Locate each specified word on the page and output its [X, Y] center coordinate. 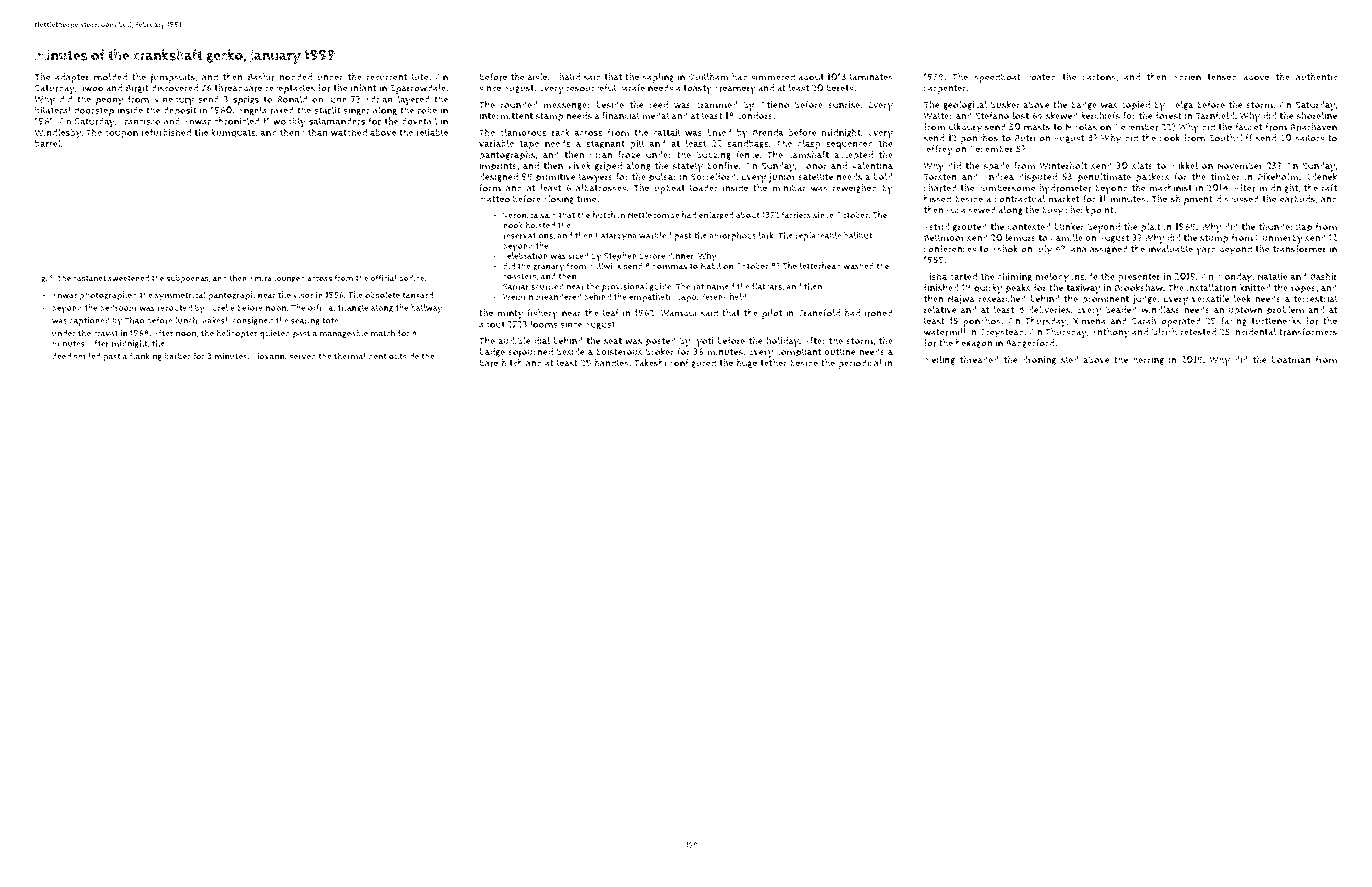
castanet [89, 278]
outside [404, 356]
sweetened [128, 278]
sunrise [844, 105]
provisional [624, 287]
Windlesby [58, 133]
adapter [72, 78]
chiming [1015, 277]
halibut [858, 235]
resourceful [591, 88]
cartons [1099, 77]
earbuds [1297, 199]
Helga [1181, 105]
